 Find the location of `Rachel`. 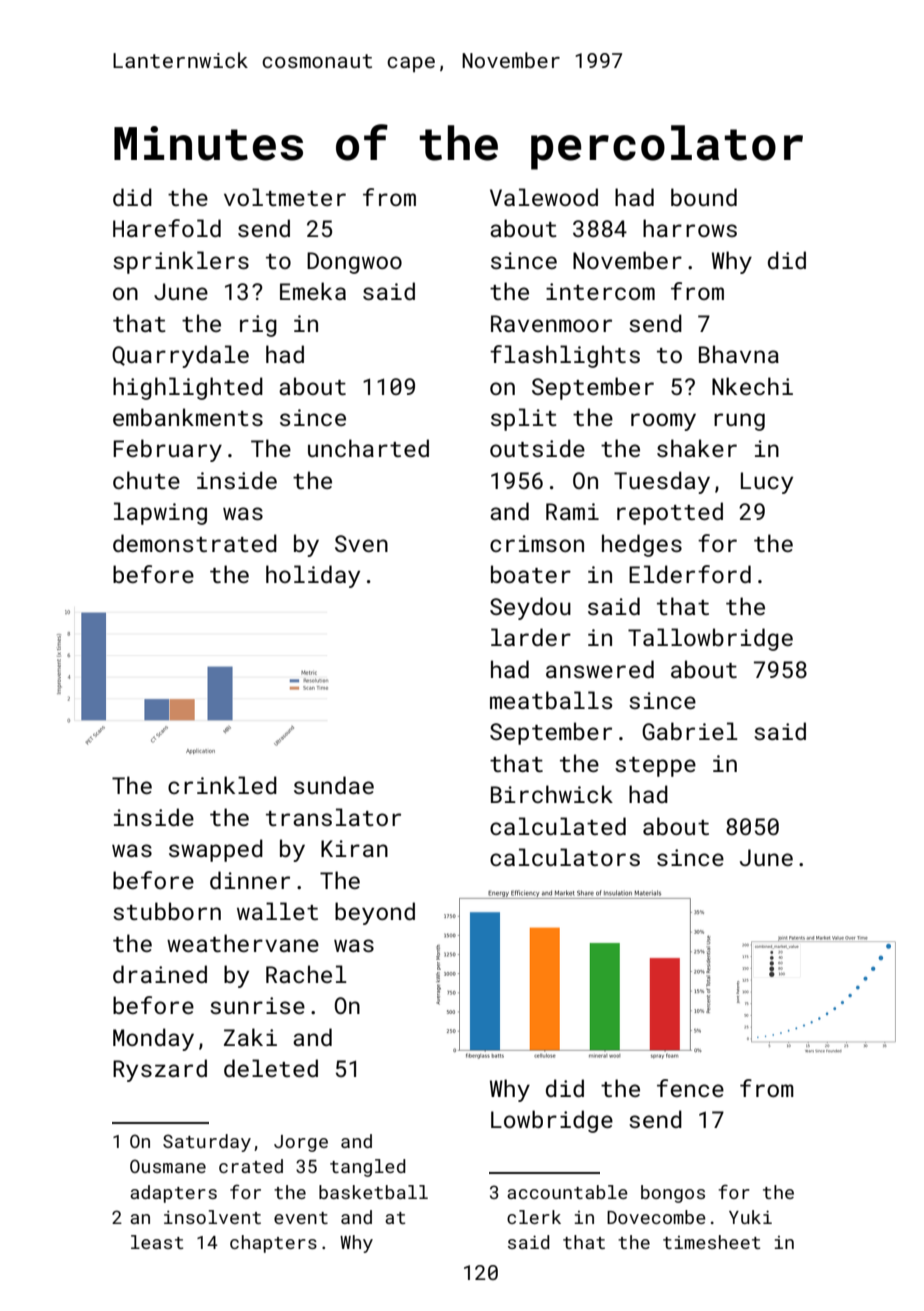

Rachel is located at coordinates (306, 974).
